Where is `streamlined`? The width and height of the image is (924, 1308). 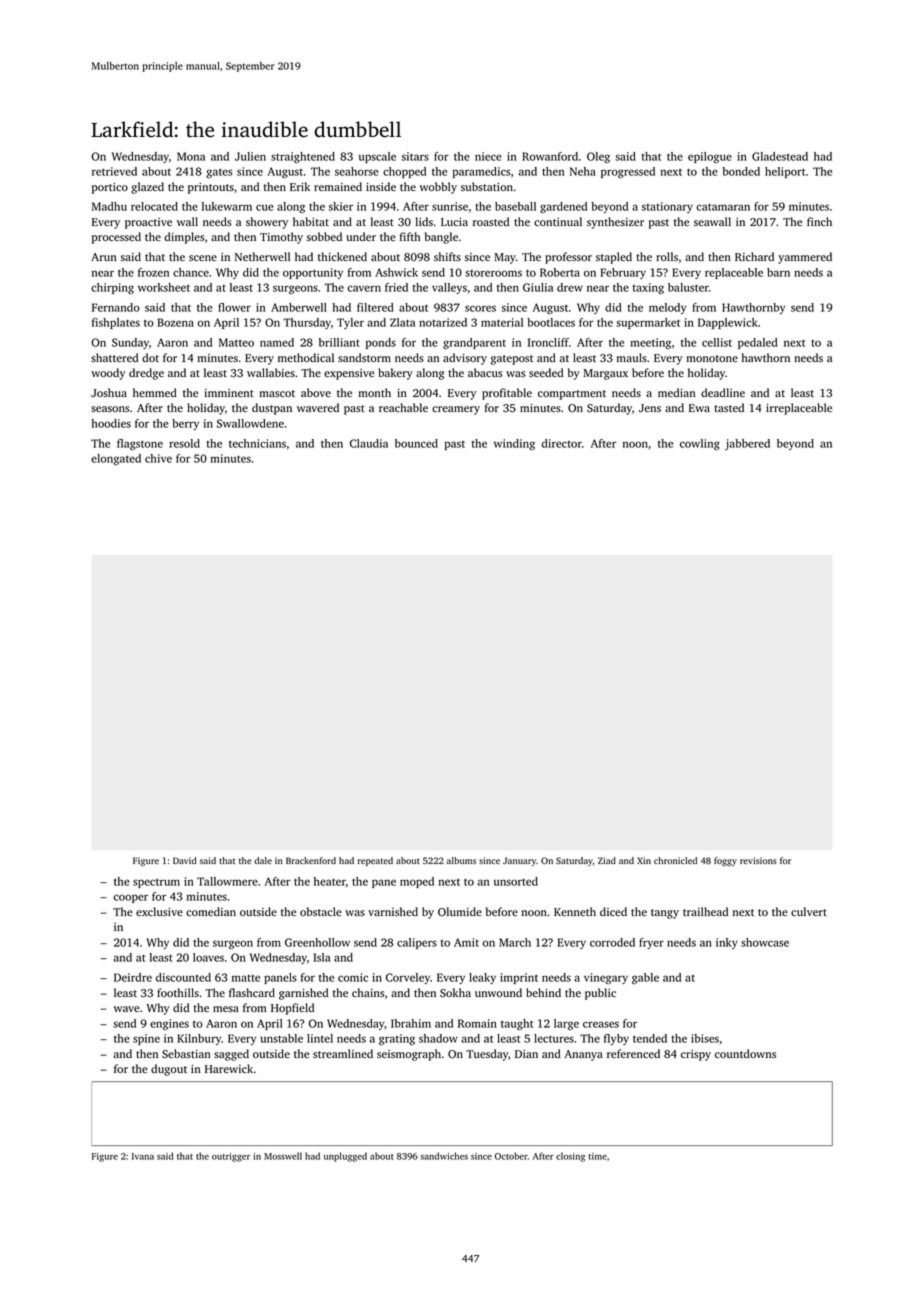 streamlined is located at coordinates (343, 1053).
